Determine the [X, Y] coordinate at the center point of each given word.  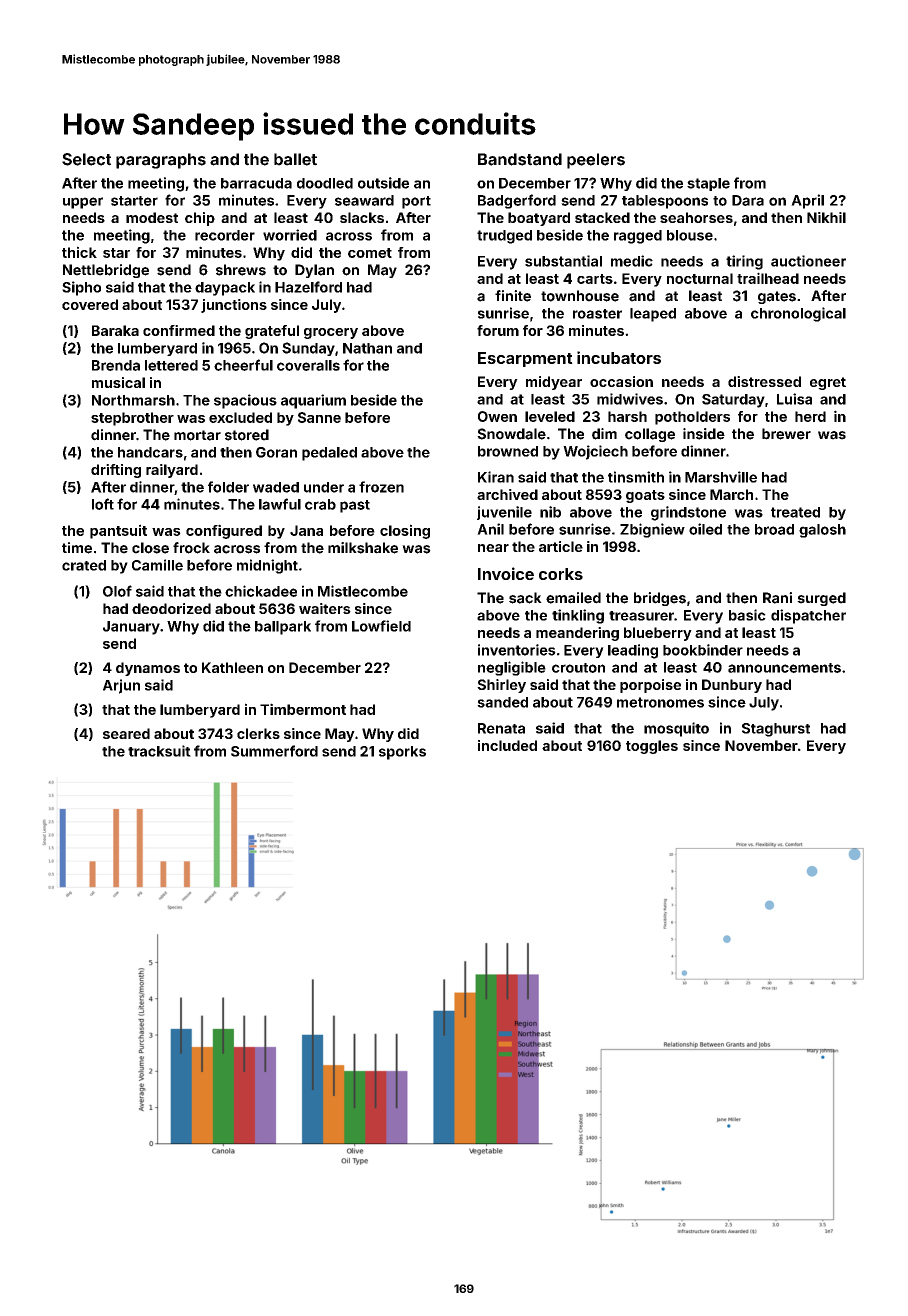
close [150, 548]
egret [828, 383]
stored [247, 435]
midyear [554, 383]
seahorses [696, 217]
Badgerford [517, 201]
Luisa [794, 399]
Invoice [506, 573]
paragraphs [161, 161]
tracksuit [159, 751]
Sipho [81, 288]
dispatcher [808, 616]
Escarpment [525, 359]
